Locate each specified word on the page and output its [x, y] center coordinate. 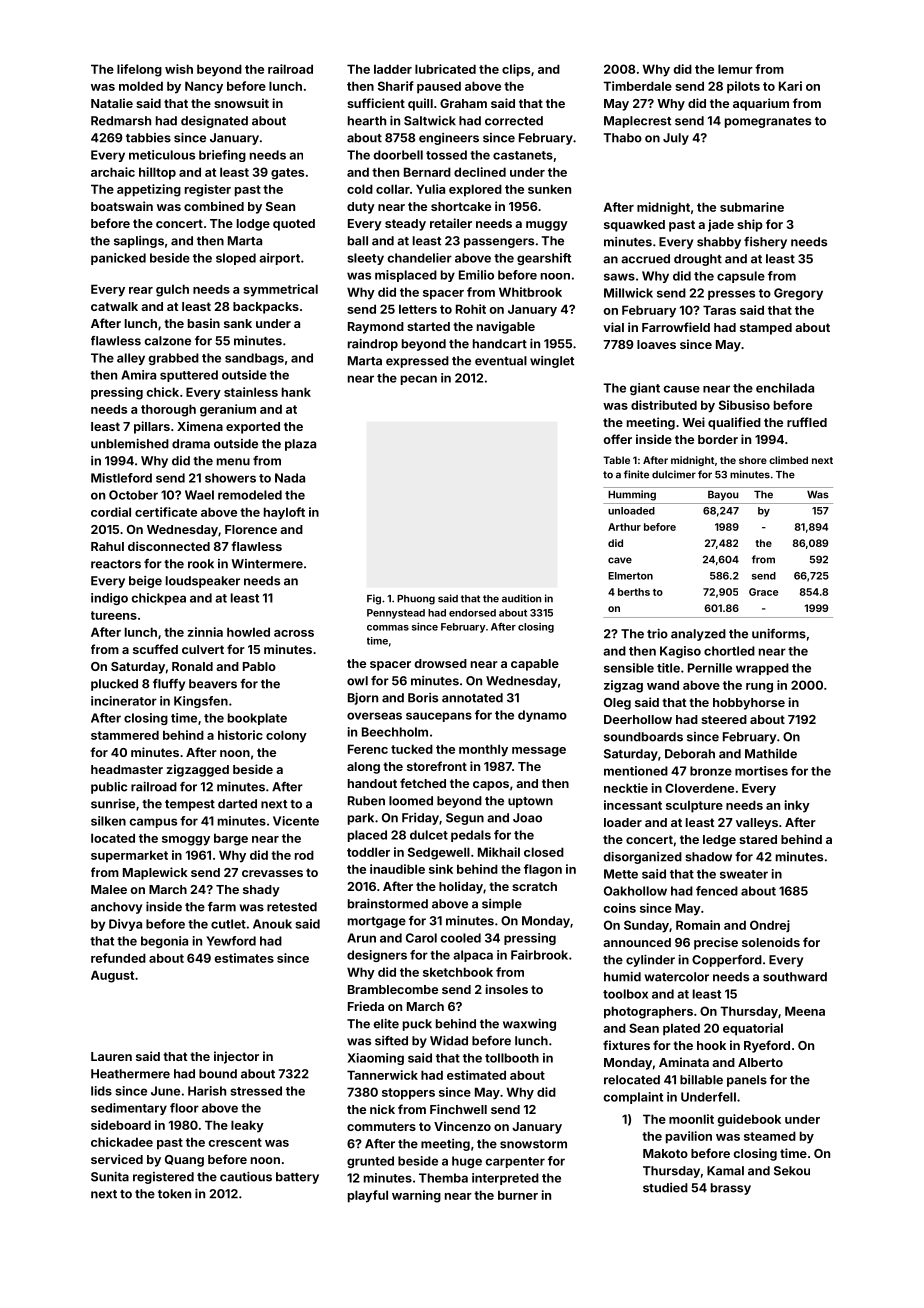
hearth [367, 121]
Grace [763, 592]
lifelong [139, 70]
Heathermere [130, 1074]
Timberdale [637, 86]
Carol [421, 938]
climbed [788, 460]
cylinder [650, 961]
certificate [166, 512]
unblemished [130, 444]
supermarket [129, 856]
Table [616, 460]
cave [620, 560]
